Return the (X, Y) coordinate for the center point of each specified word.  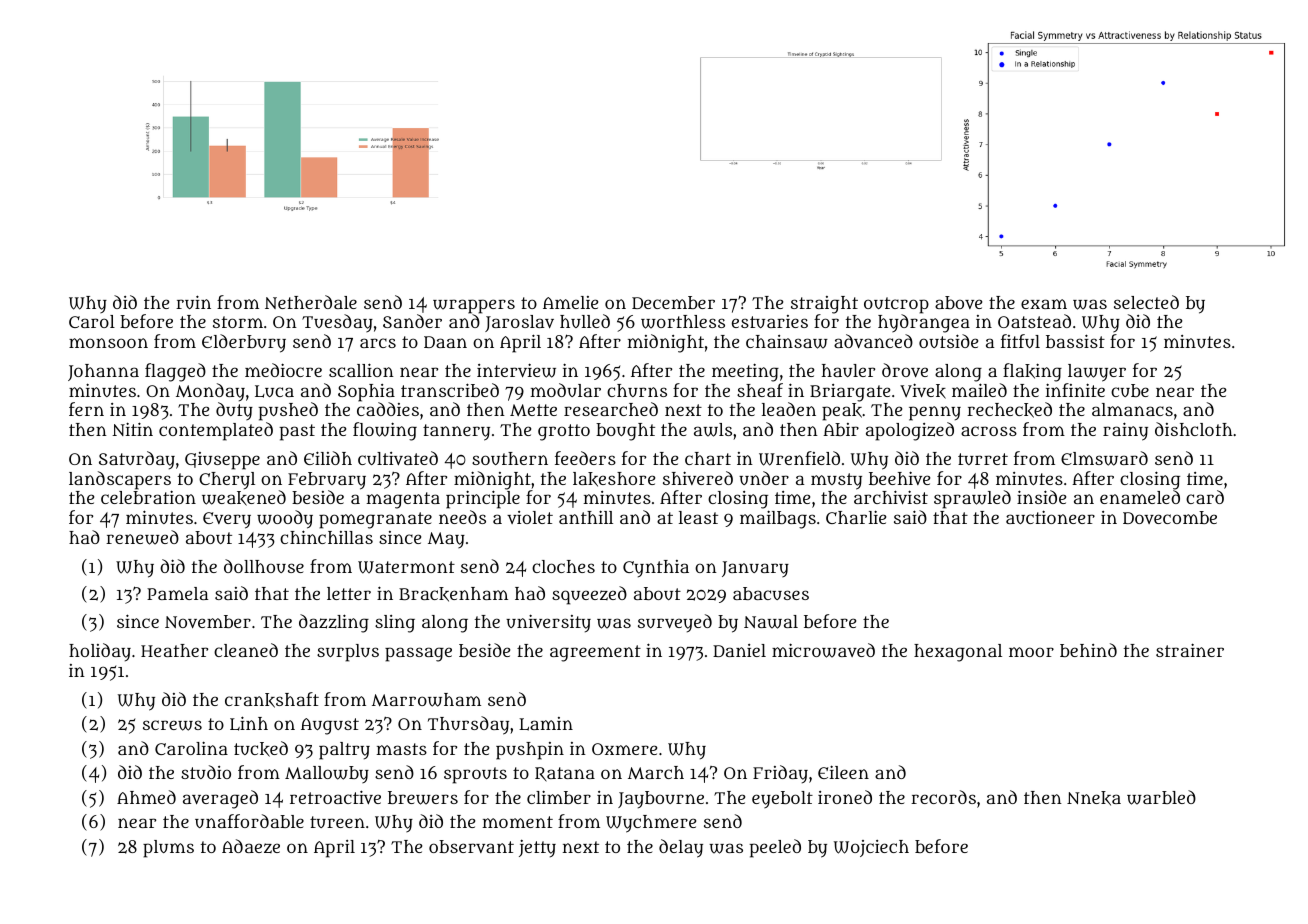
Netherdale (311, 302)
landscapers (120, 480)
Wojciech (871, 848)
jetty (537, 849)
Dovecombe (1170, 517)
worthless (683, 322)
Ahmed (146, 797)
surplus (348, 653)
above (958, 302)
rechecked (1009, 410)
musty (836, 481)
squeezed (589, 595)
